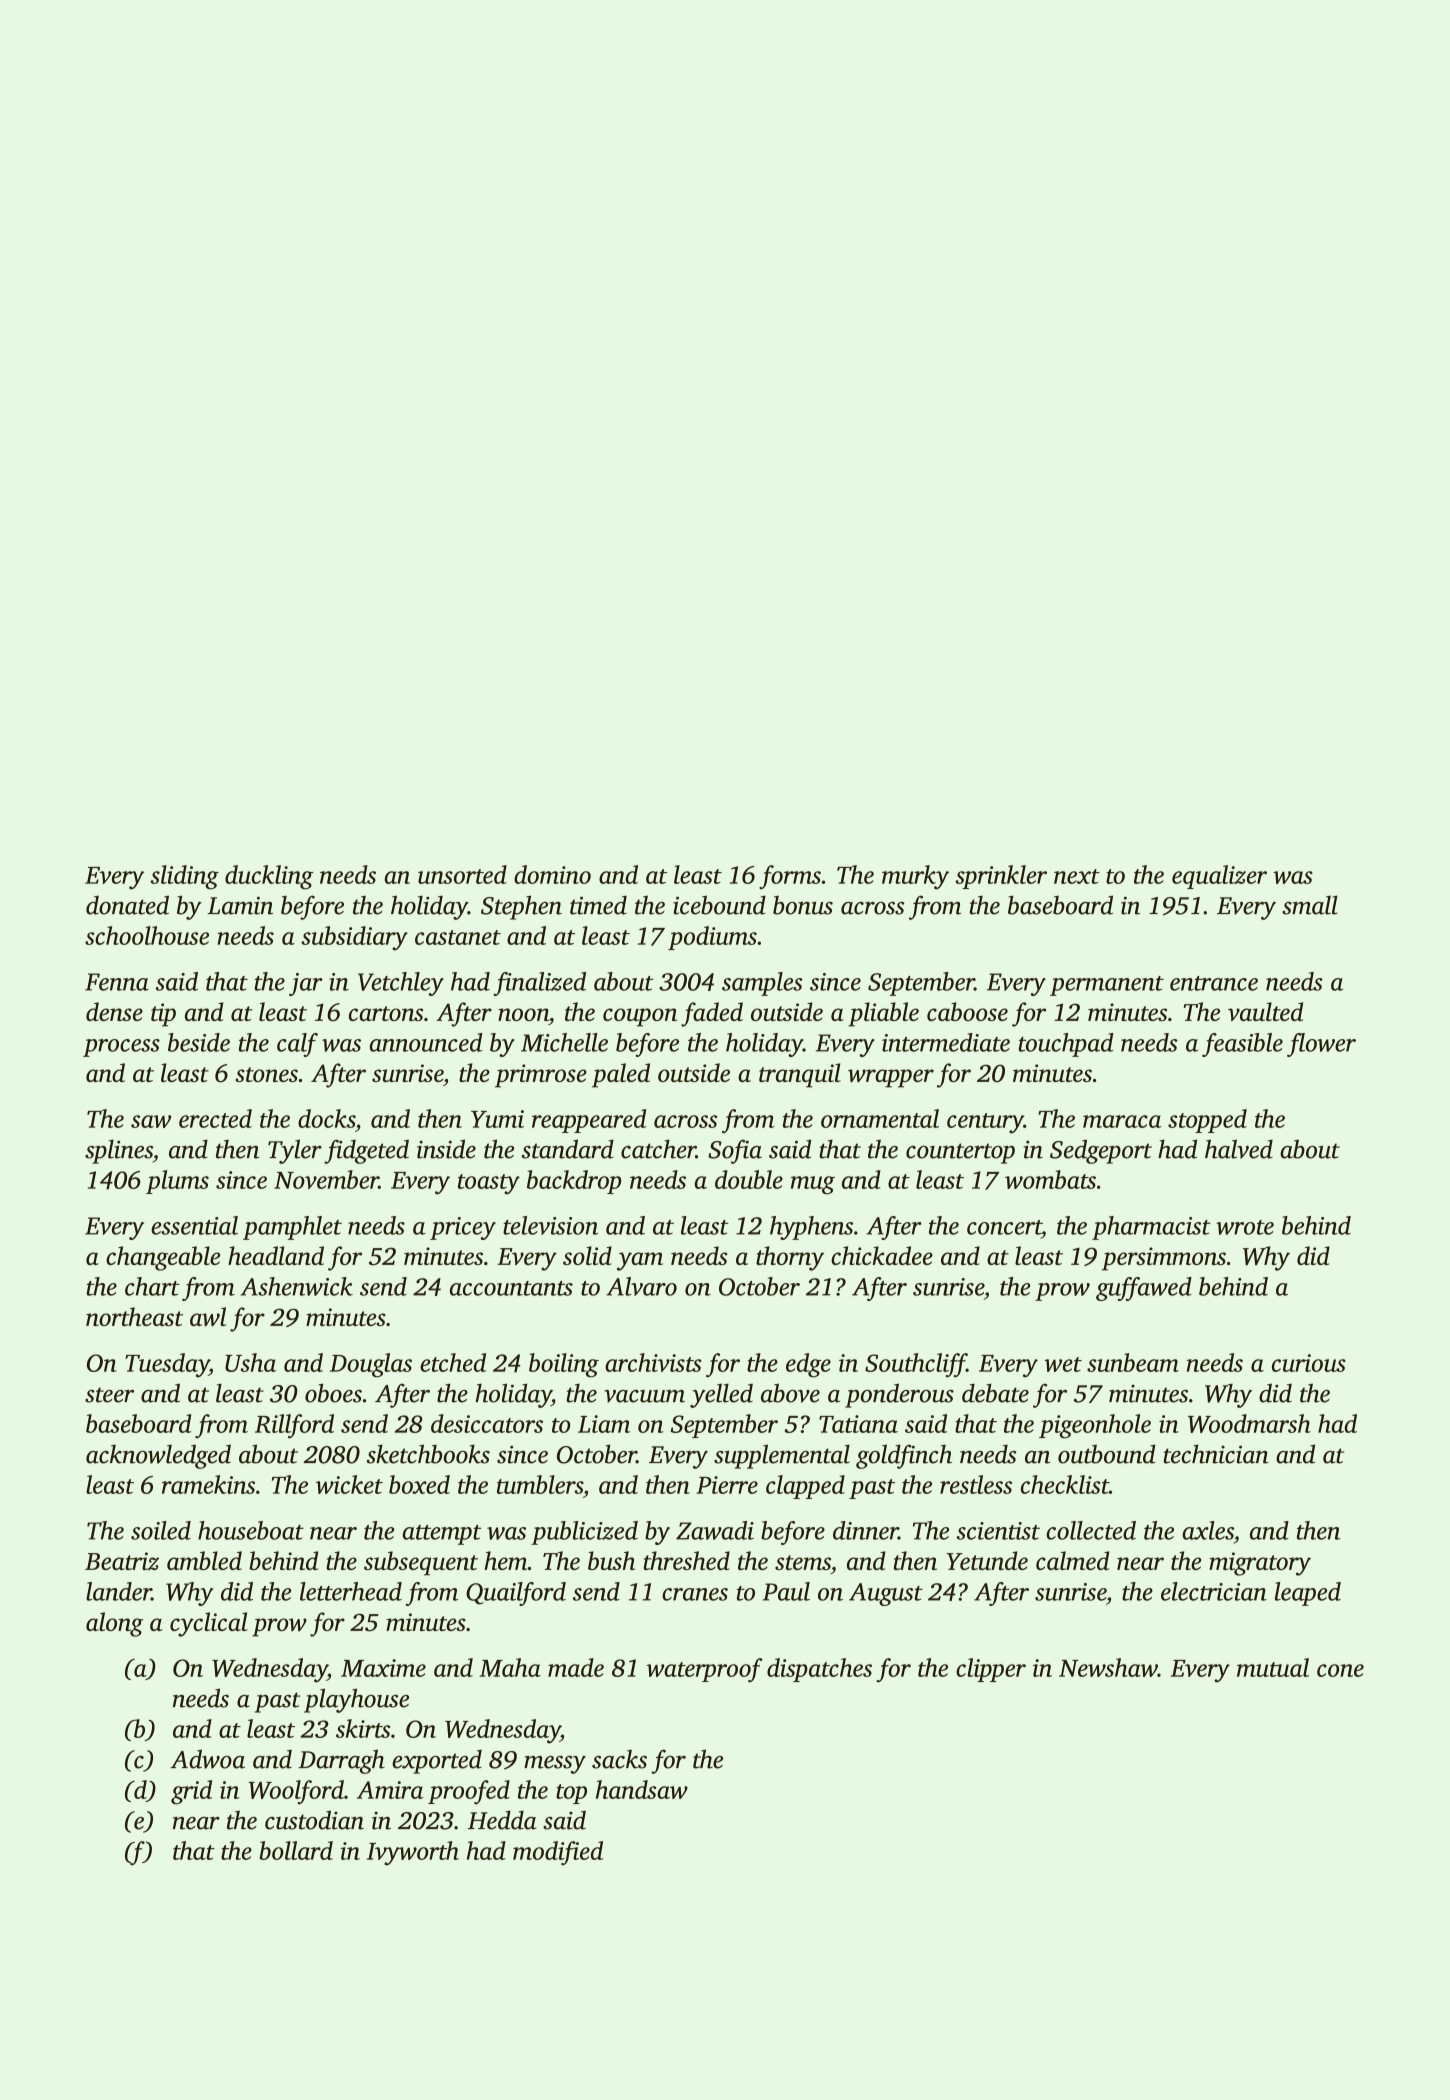  Describe the element at coordinates (208, 1484) in the document. I see `ramekins` at that location.
